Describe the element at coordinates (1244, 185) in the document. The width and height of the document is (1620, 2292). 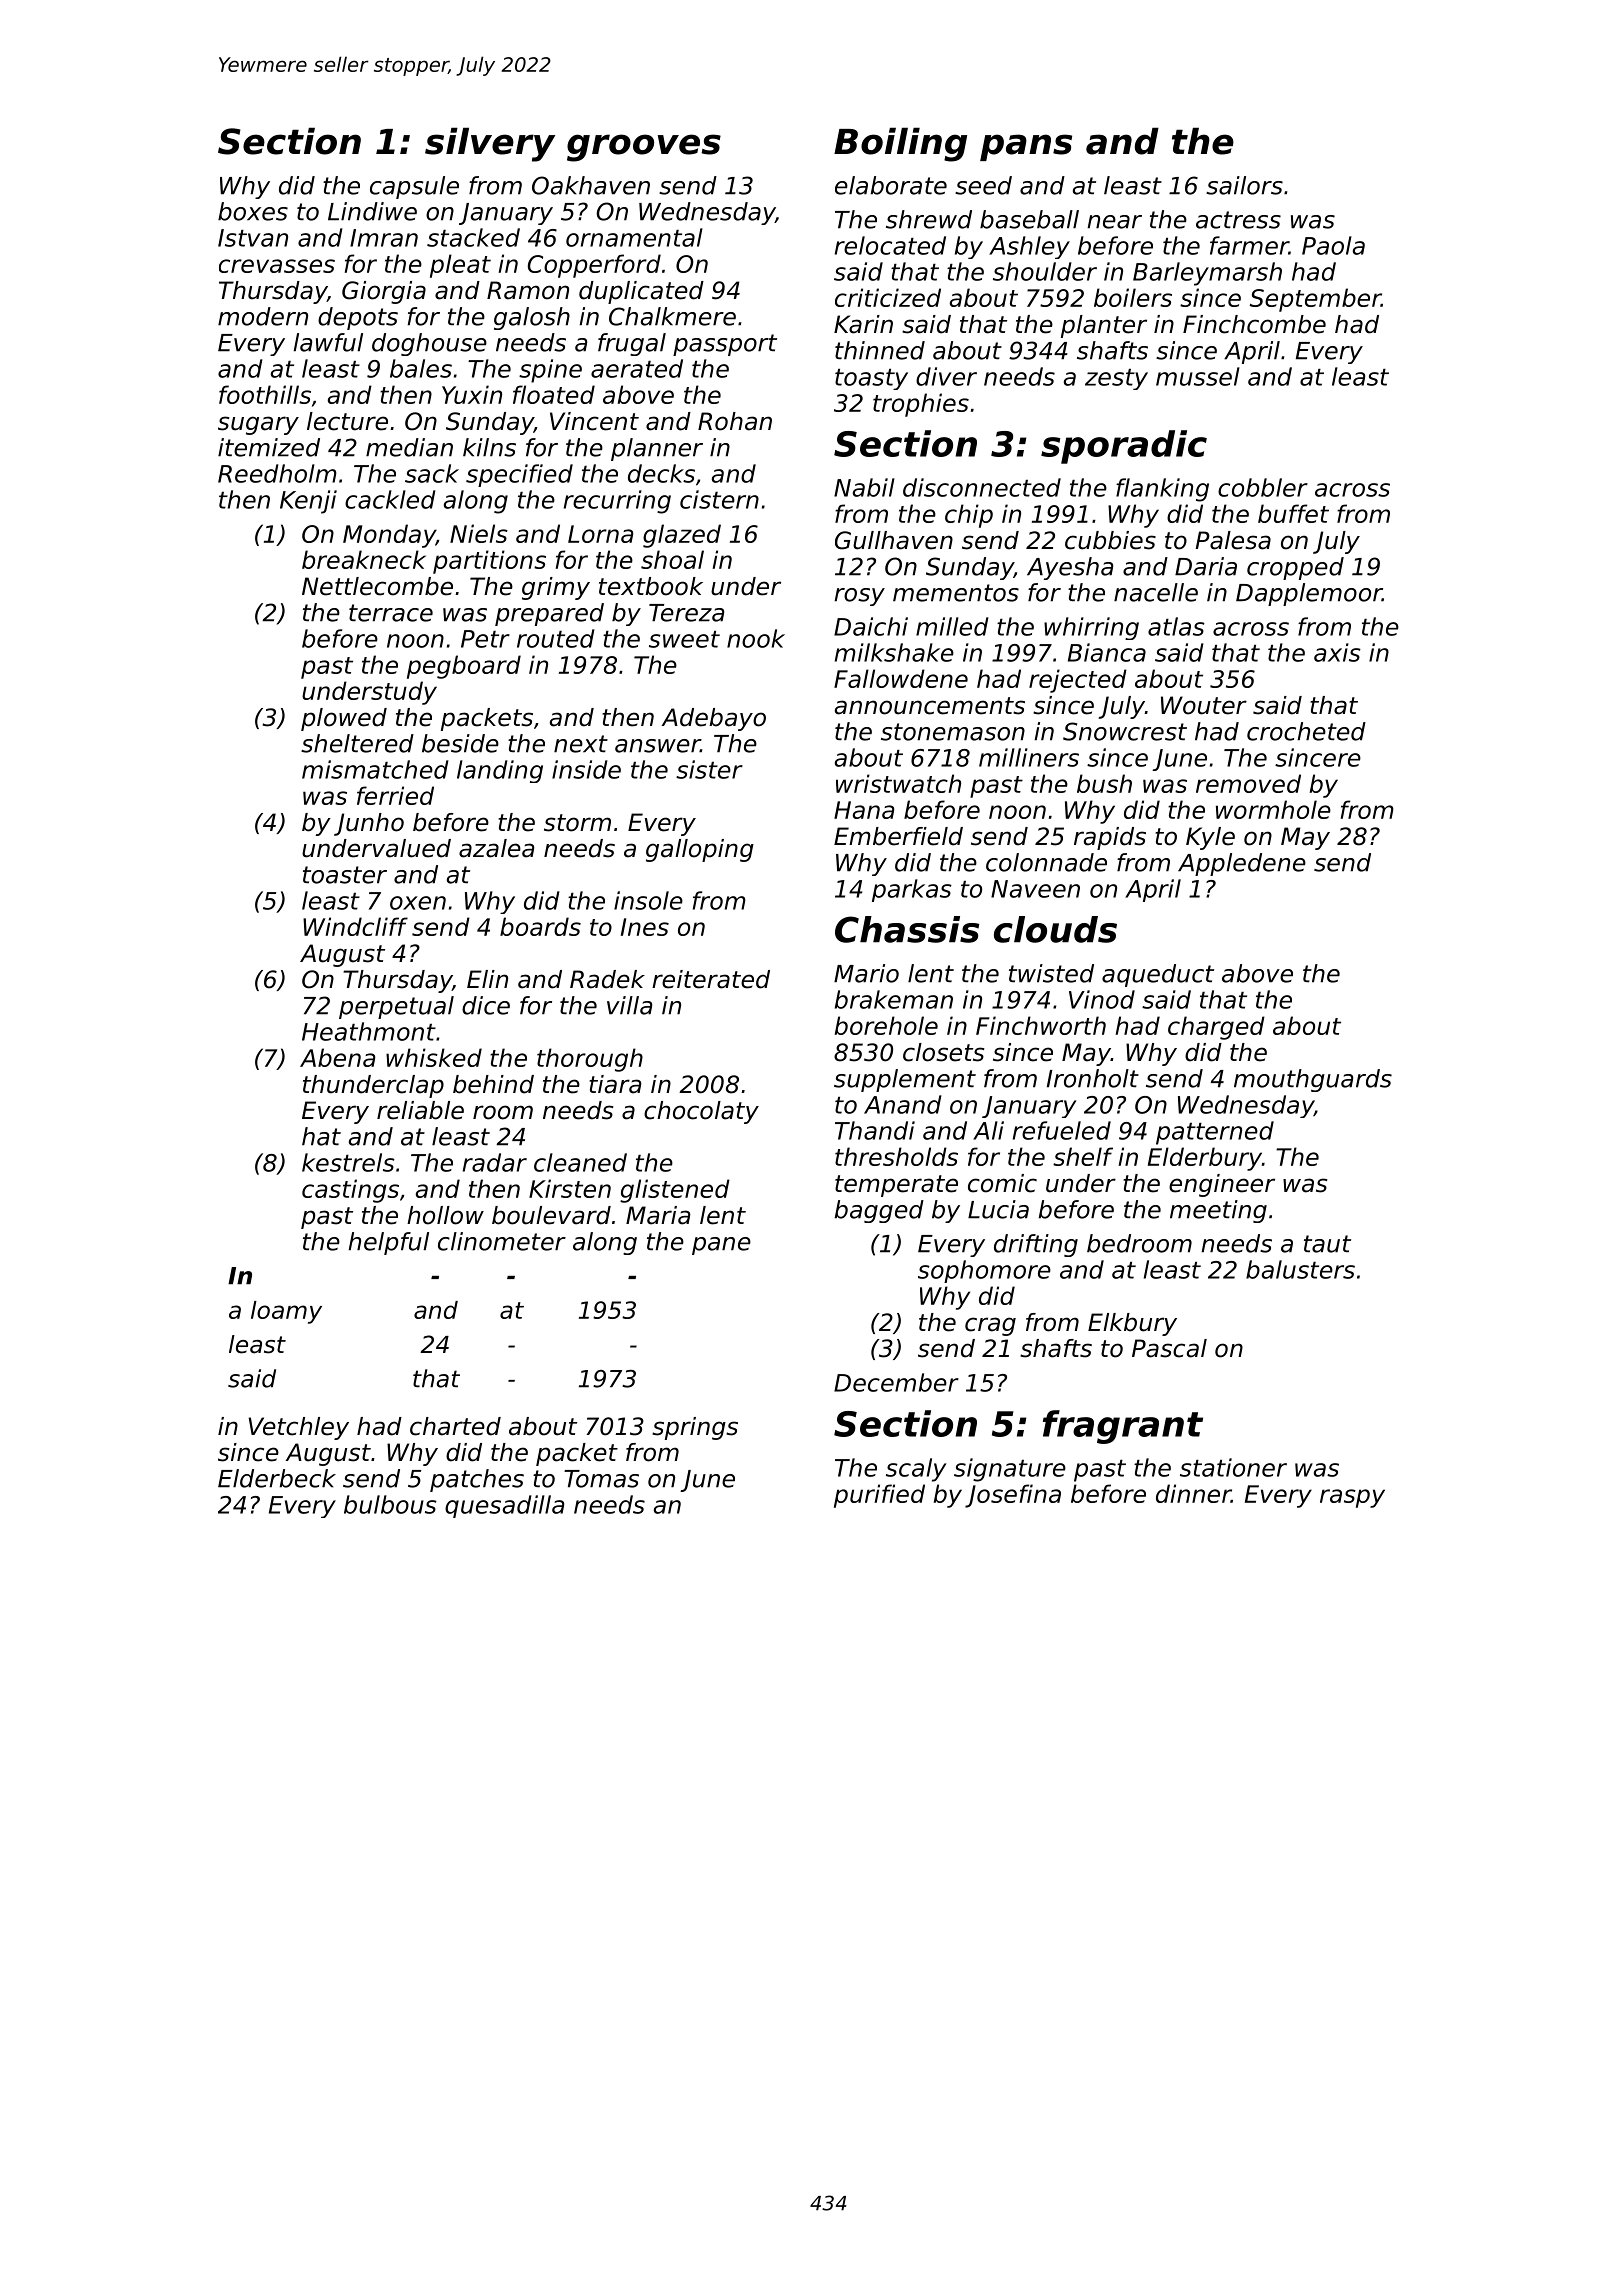
I see `sailors` at that location.
